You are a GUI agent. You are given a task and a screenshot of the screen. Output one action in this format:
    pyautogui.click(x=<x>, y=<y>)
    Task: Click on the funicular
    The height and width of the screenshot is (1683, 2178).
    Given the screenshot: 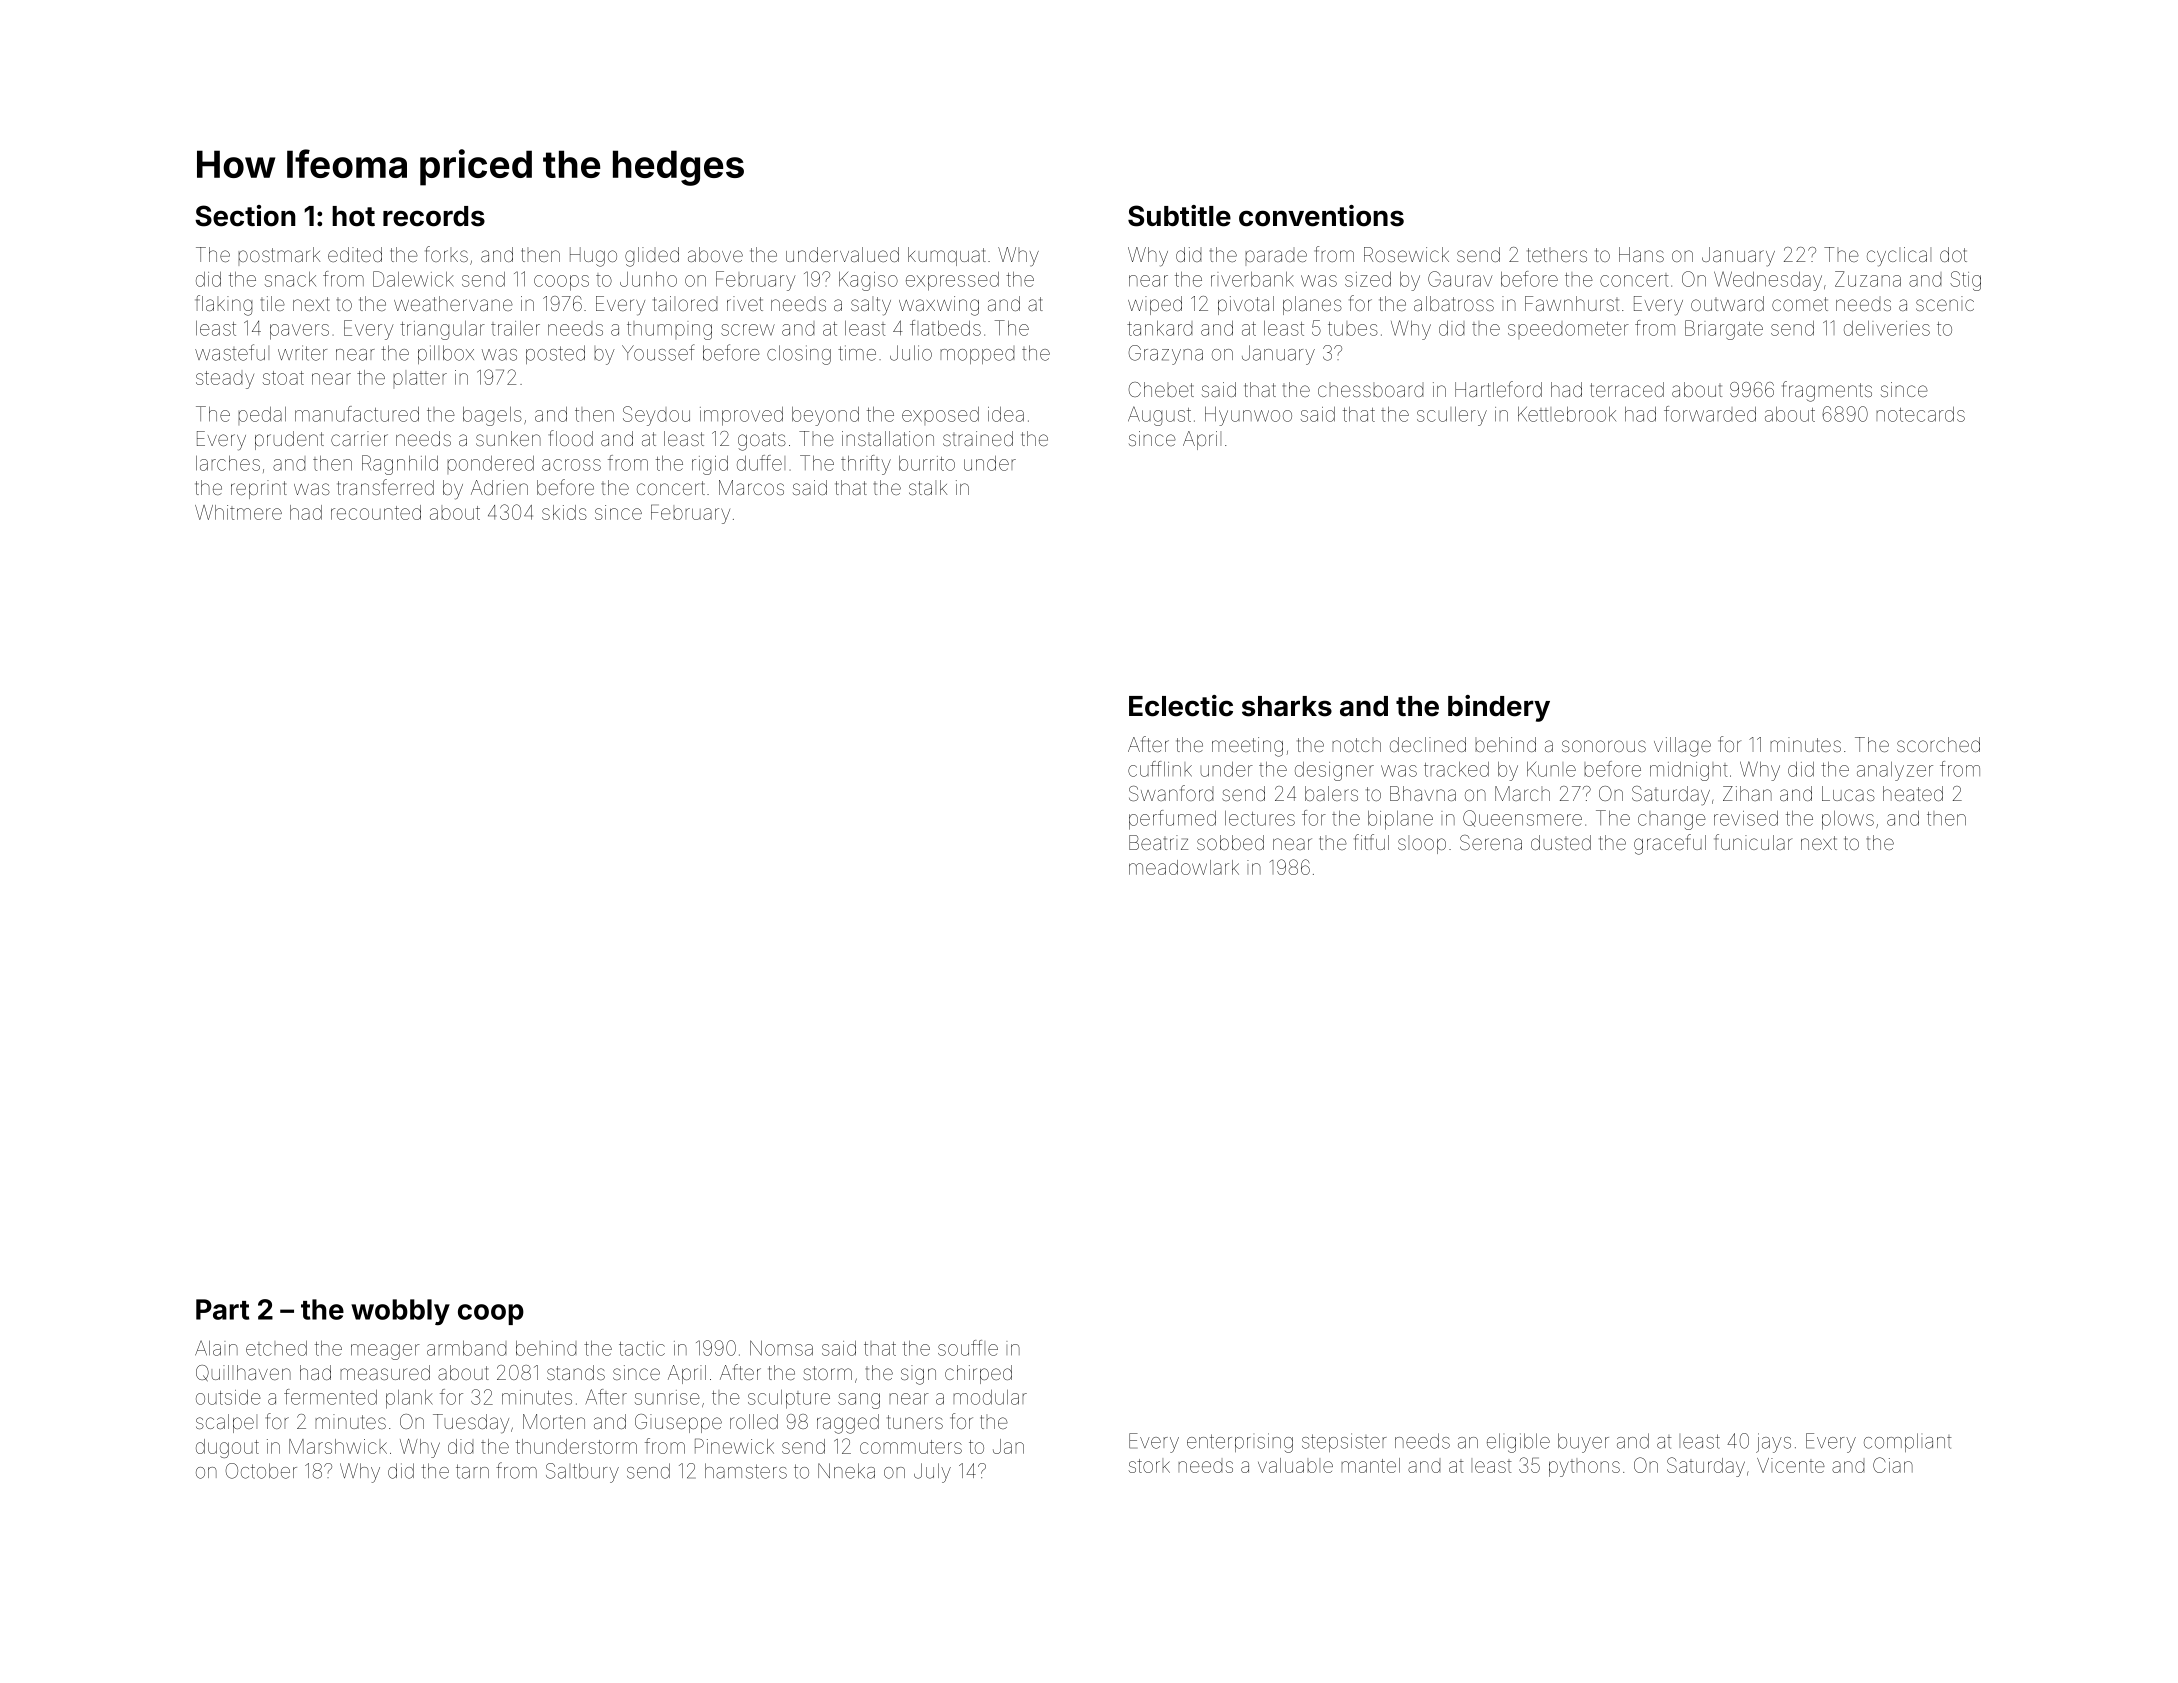 What is the action you would take?
    pyautogui.click(x=1753, y=842)
